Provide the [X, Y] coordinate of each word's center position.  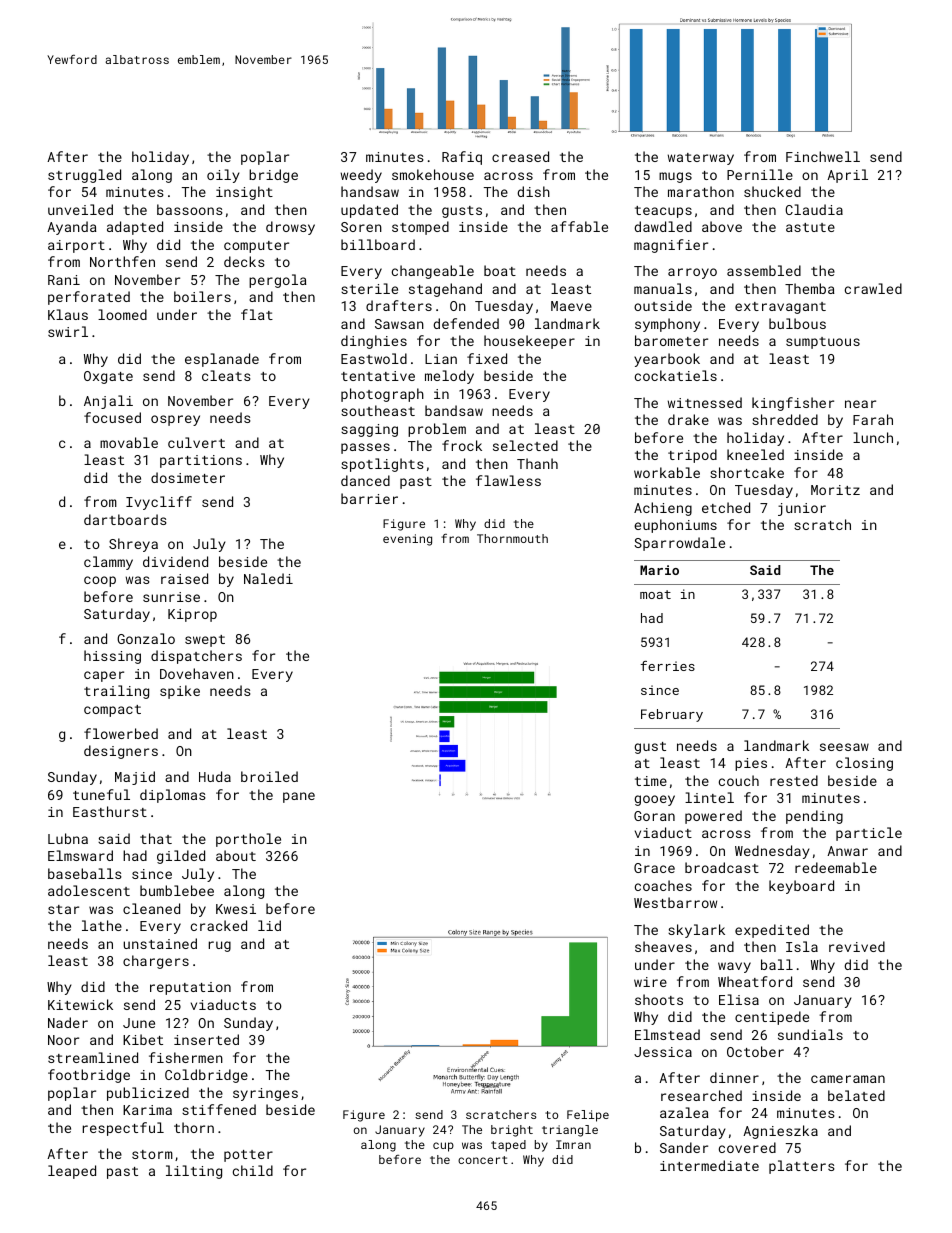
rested [794, 780]
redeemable [836, 867]
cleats [226, 375]
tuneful [101, 794]
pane [299, 797]
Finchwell [823, 156]
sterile [369, 288]
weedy [361, 176]
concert [483, 1160]
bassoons [190, 209]
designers [121, 752]
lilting [194, 1172]
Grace [654, 868]
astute [810, 227]
